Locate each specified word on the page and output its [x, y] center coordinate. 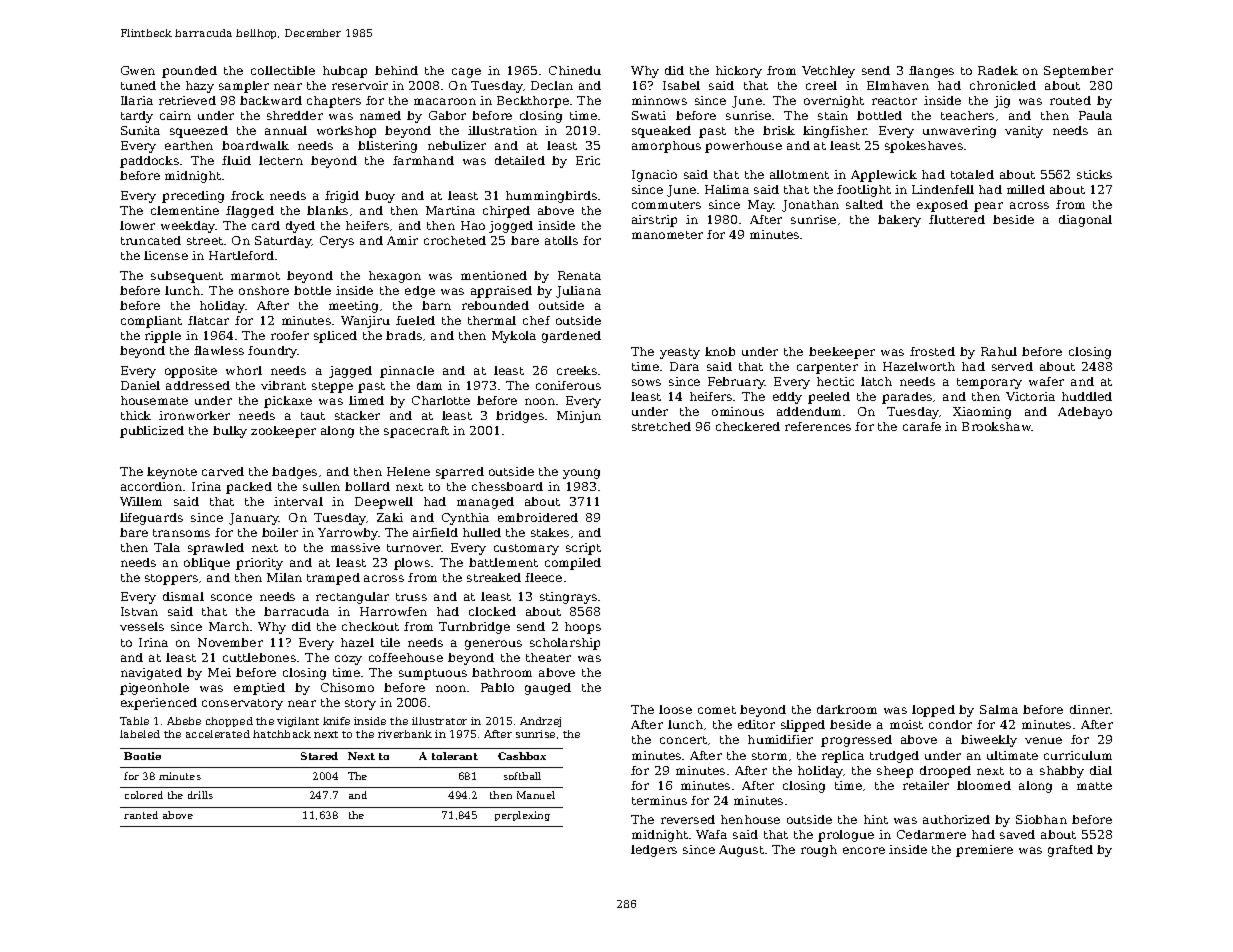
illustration [502, 130]
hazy [200, 87]
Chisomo [347, 687]
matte [1094, 786]
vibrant [283, 385]
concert [683, 740]
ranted [141, 815]
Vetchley [828, 72]
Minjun [579, 417]
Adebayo [1085, 413]
